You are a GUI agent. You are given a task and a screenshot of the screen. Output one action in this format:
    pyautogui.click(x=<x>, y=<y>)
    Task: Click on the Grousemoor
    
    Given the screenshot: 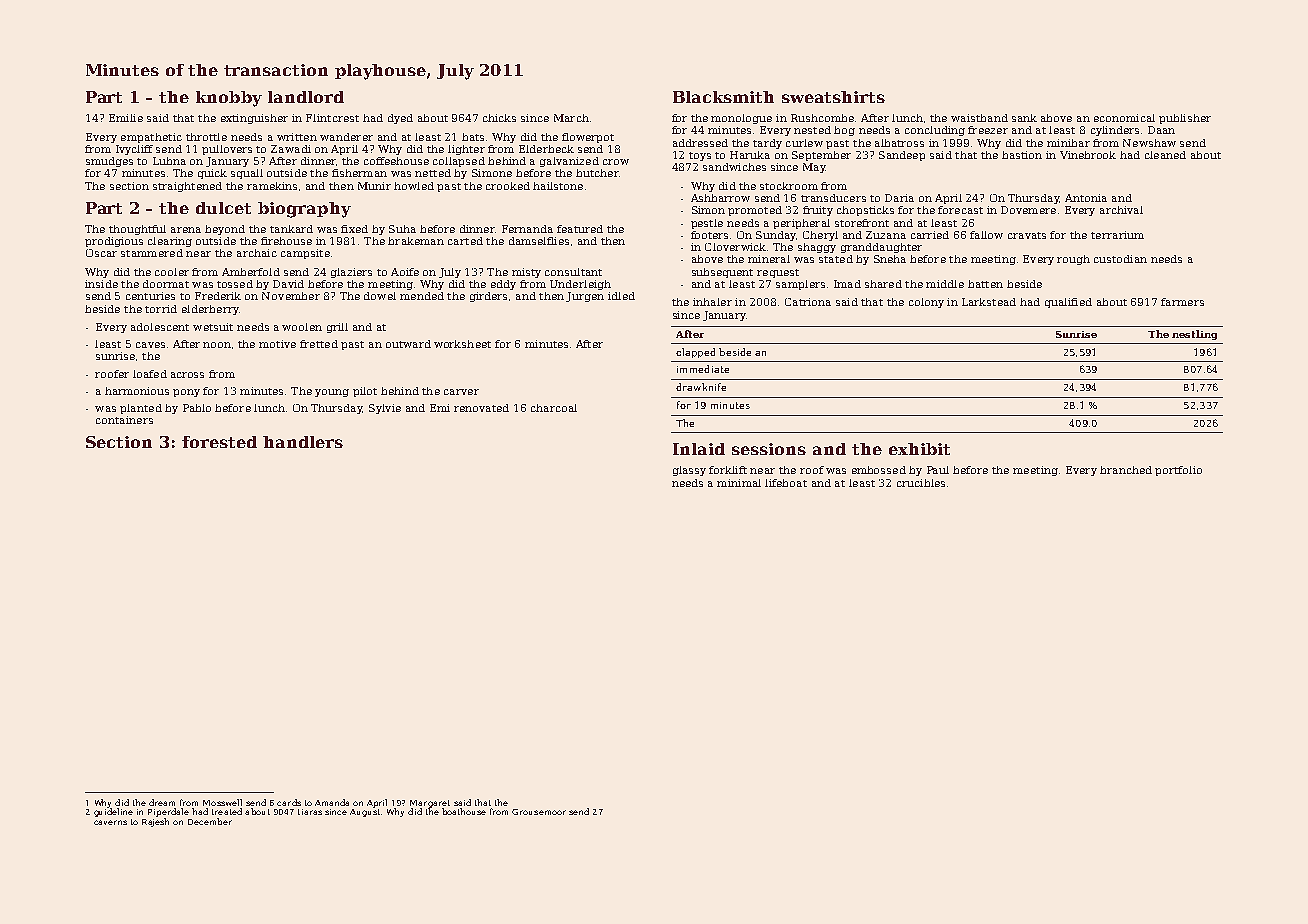 What is the action you would take?
    pyautogui.click(x=539, y=812)
